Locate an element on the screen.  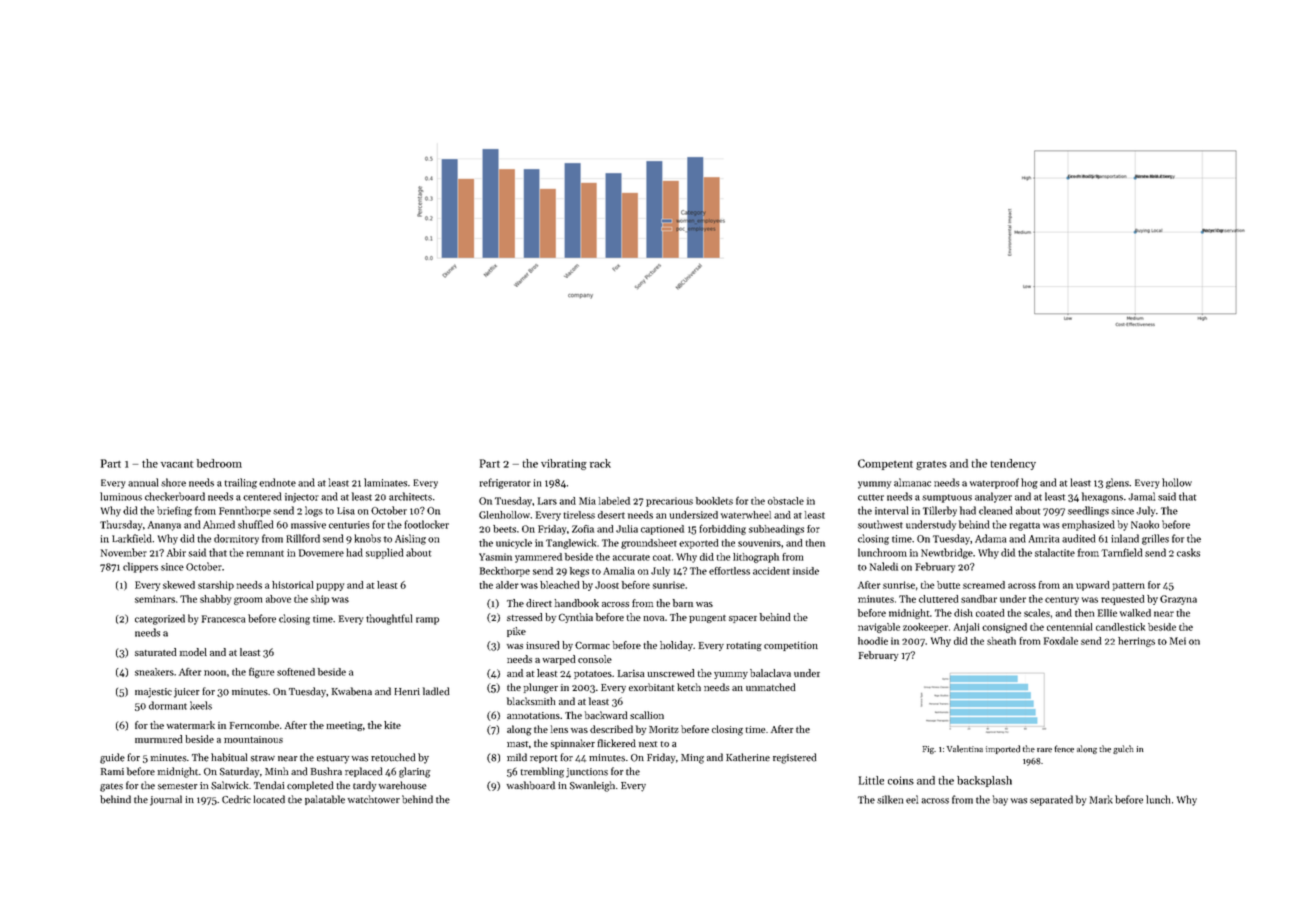
sandbar is located at coordinates (979, 599).
